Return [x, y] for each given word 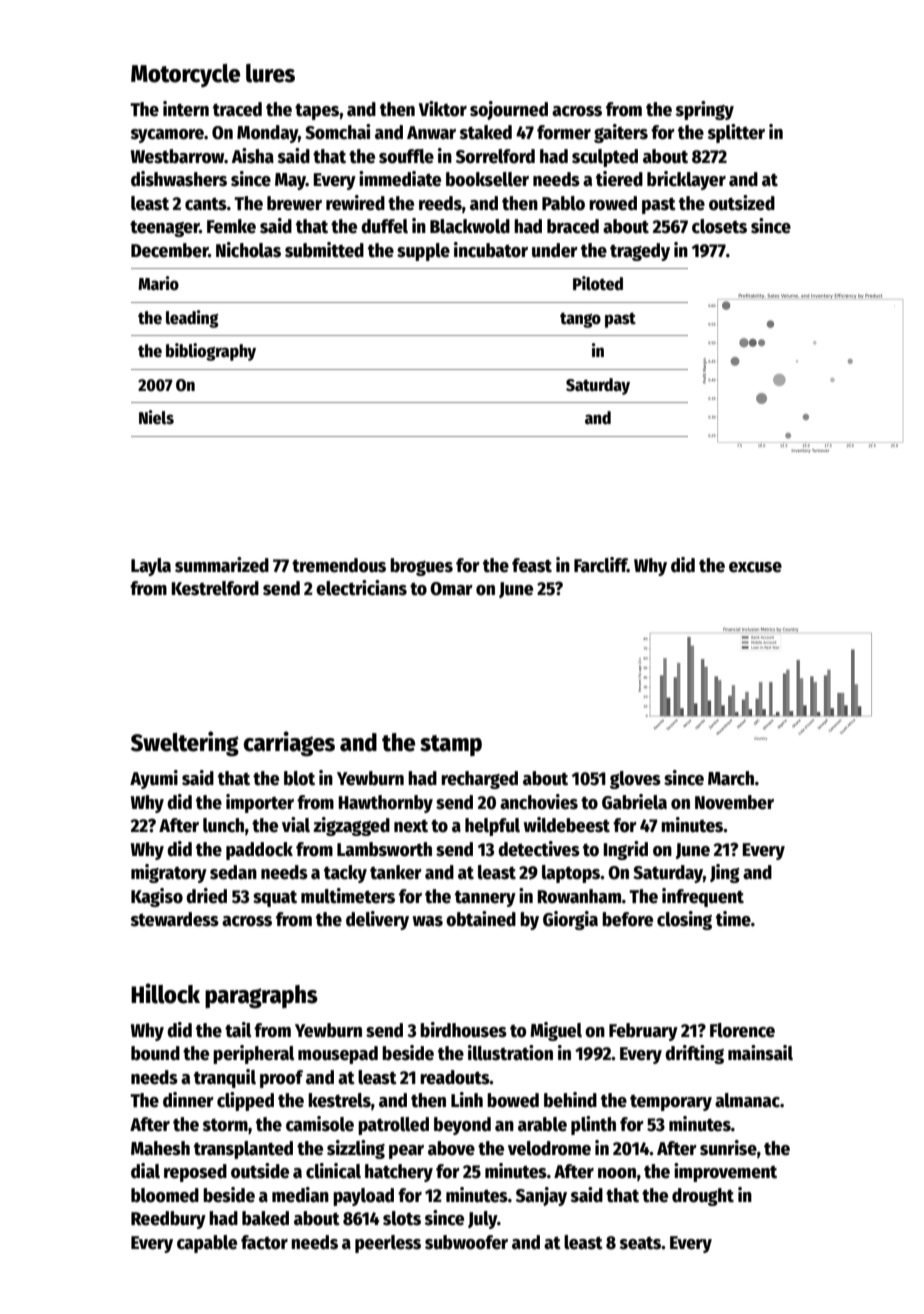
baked [265, 1218]
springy [705, 110]
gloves [635, 780]
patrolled [393, 1126]
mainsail [760, 1053]
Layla [151, 567]
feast [532, 565]
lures [270, 73]
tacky [345, 874]
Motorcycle [185, 75]
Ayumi [154, 779]
